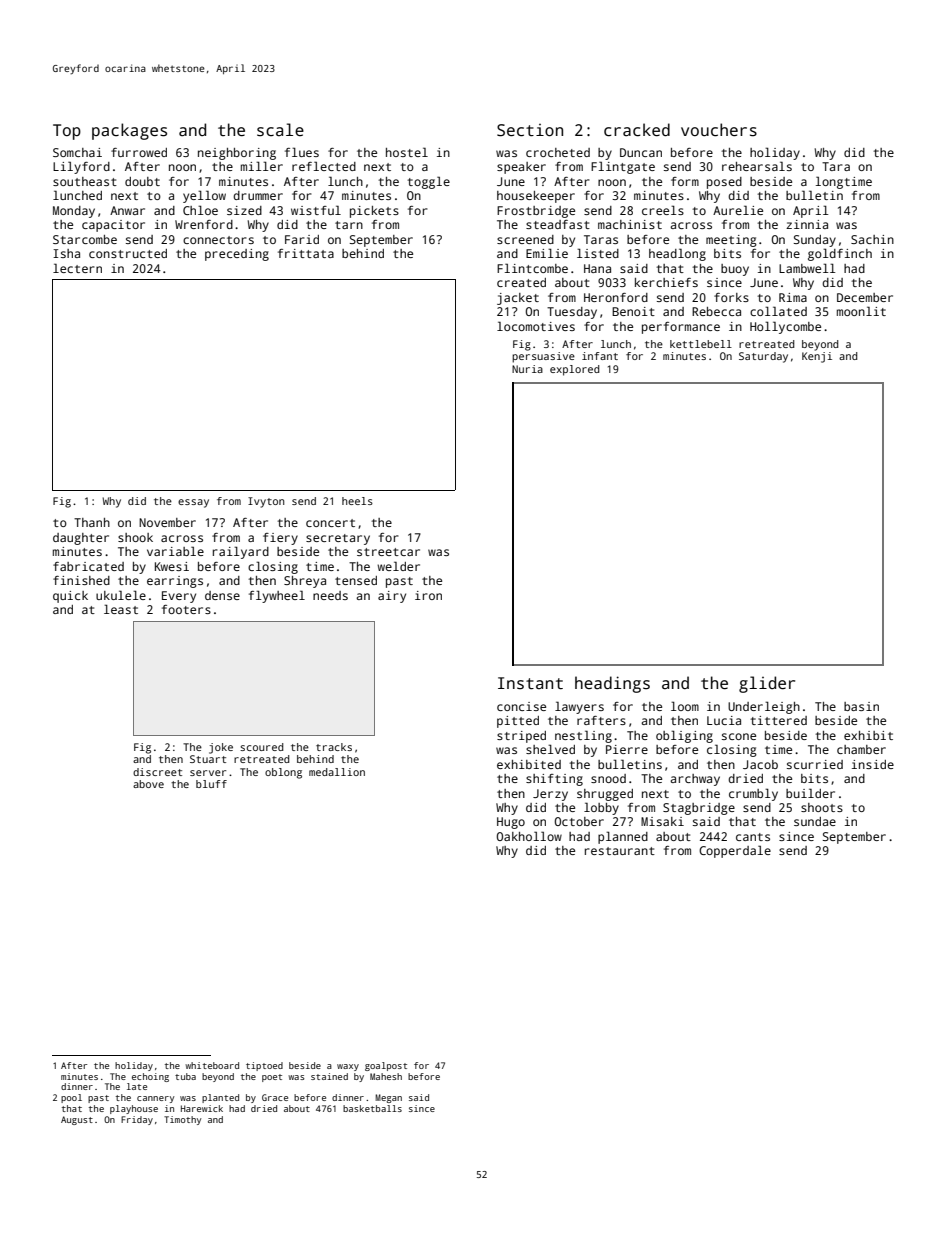 This screenshot has width=952, height=1233. What do you see at coordinates (719, 130) in the screenshot?
I see `vouchers` at bounding box center [719, 130].
